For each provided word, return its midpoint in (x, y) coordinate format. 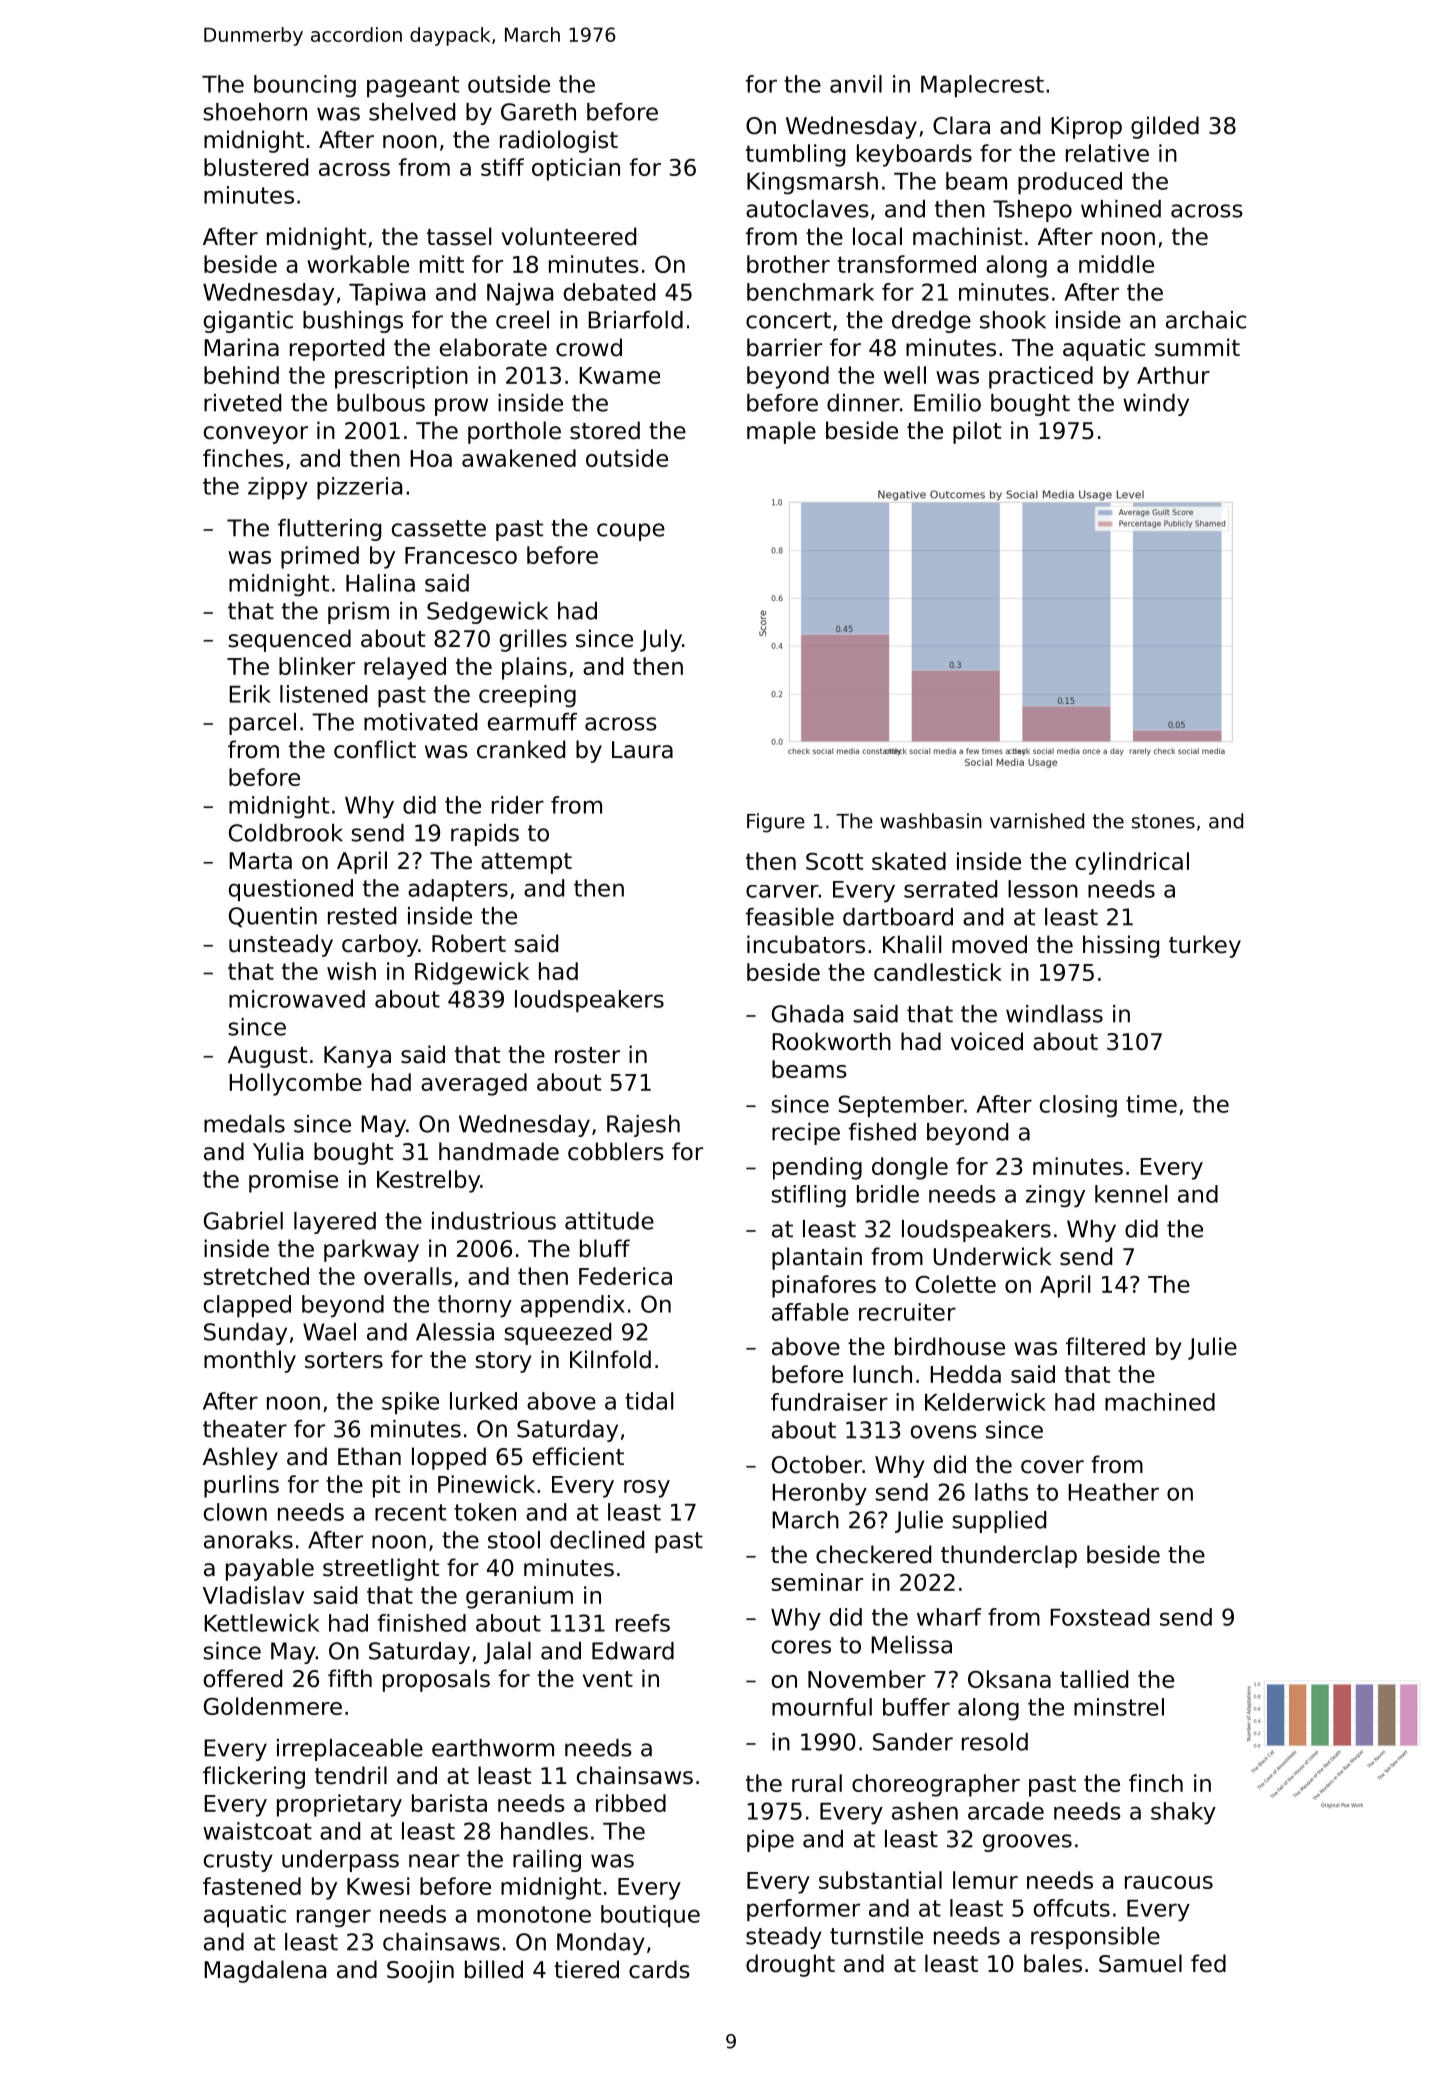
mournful (822, 1707)
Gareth (538, 112)
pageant (413, 87)
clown (235, 1512)
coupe (631, 532)
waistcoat (257, 1831)
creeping (527, 696)
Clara (961, 125)
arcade (1006, 1811)
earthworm (493, 1748)
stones (1163, 821)
